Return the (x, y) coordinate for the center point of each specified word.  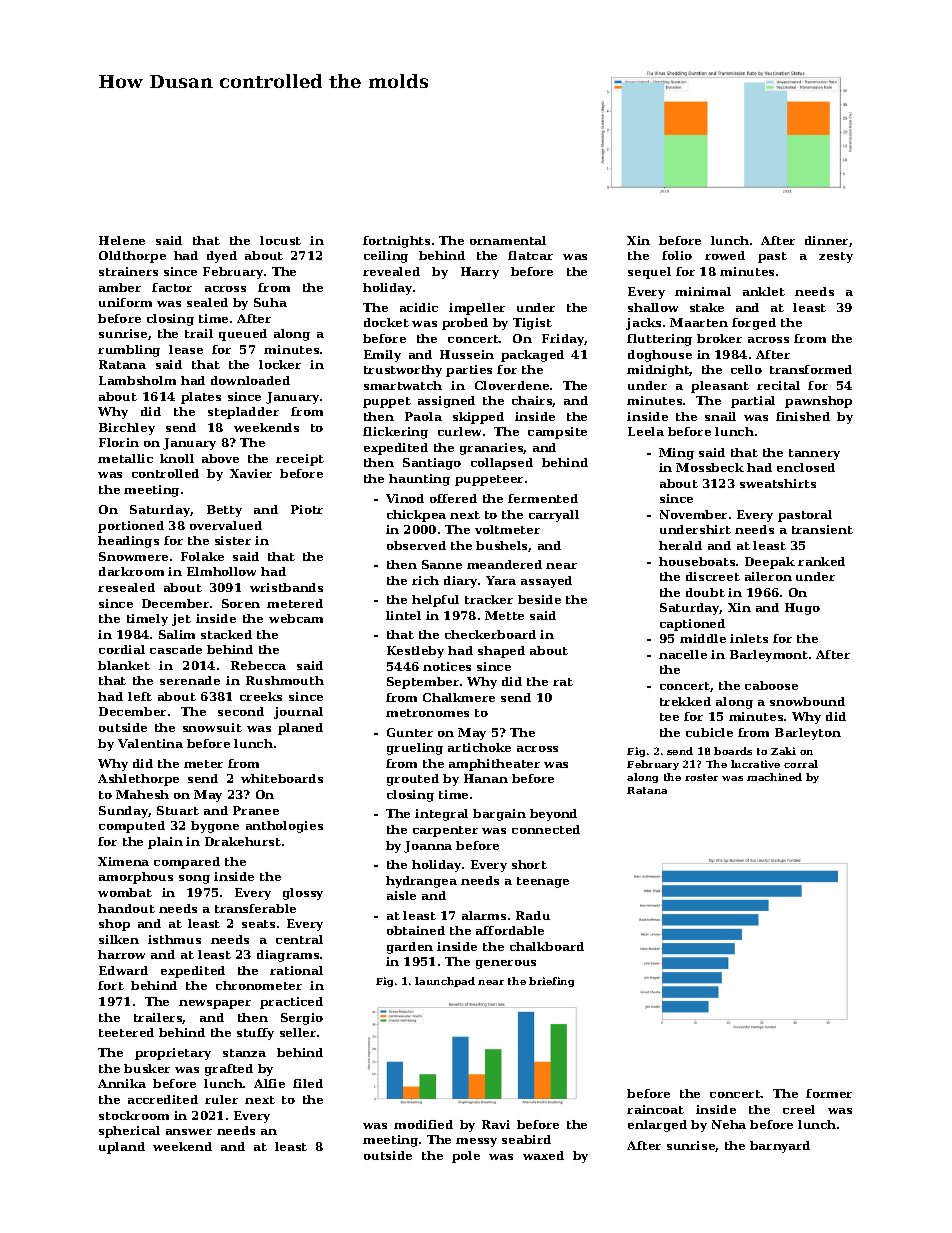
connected (546, 829)
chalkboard (547, 946)
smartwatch (403, 385)
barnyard (780, 1147)
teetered (126, 1032)
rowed (725, 255)
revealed (391, 271)
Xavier (251, 473)
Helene (122, 240)
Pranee (256, 810)
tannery (814, 454)
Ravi (496, 1124)
